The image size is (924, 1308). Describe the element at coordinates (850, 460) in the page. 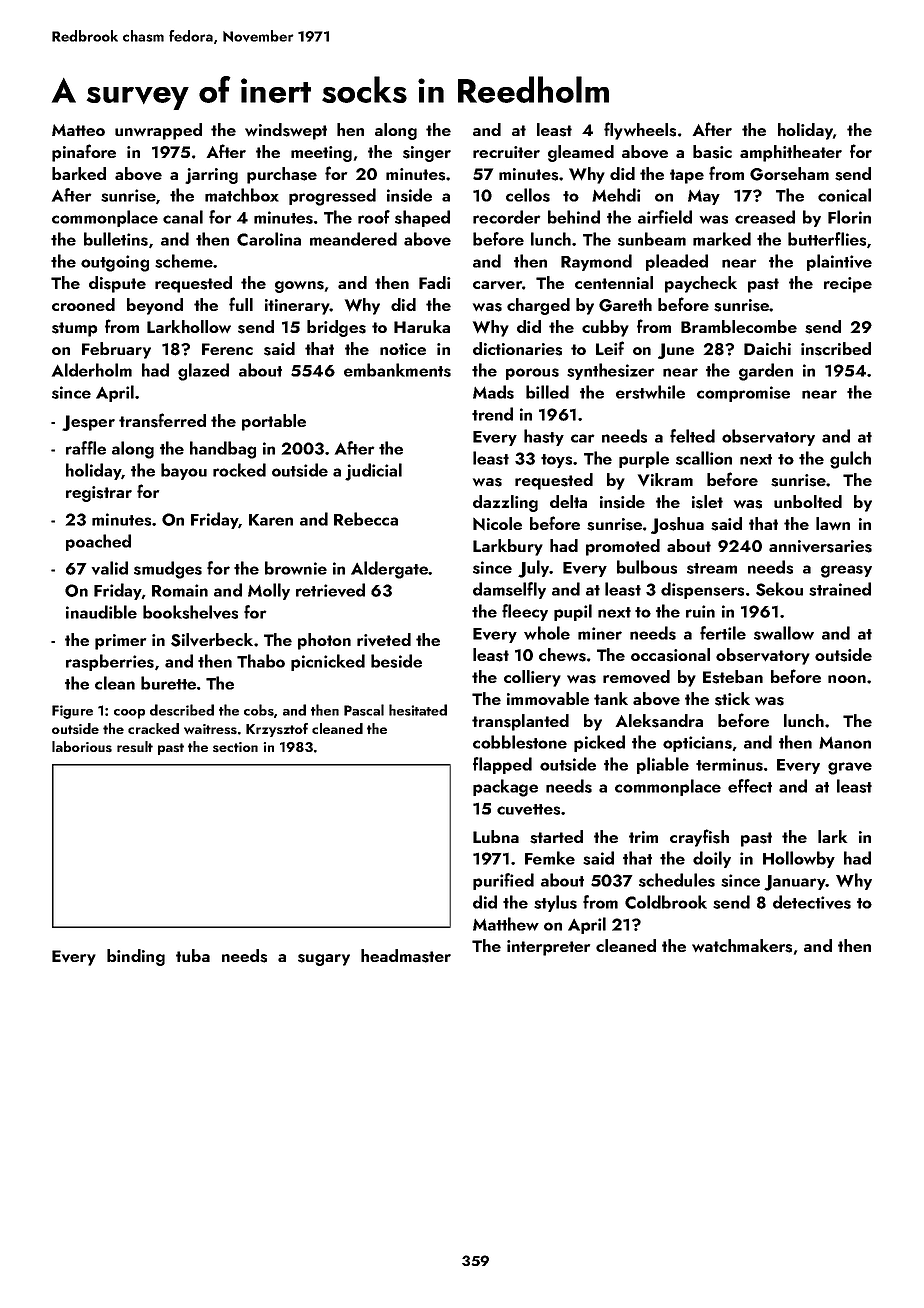

I see `gulch` at that location.
